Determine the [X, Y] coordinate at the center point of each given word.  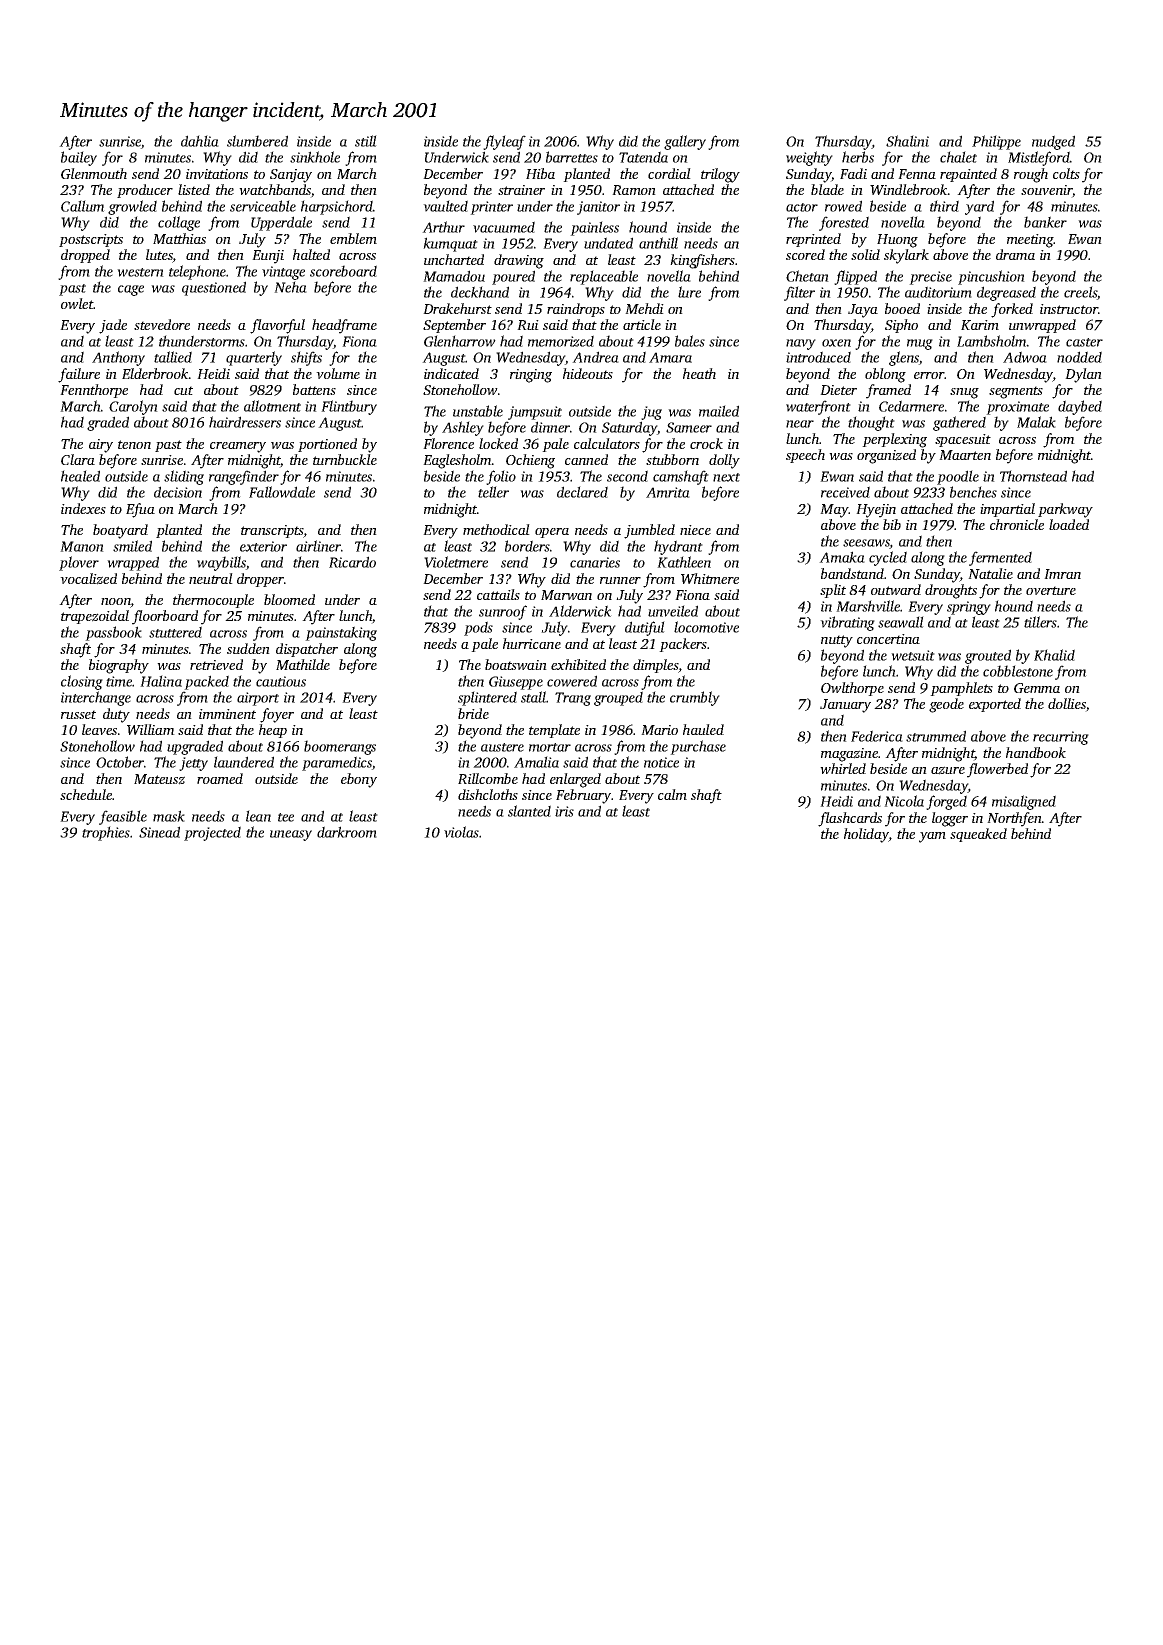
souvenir [1047, 191]
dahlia [200, 141]
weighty [809, 158]
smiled [132, 546]
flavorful [277, 326]
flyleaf [504, 142]
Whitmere [710, 578]
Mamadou [454, 276]
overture [1051, 590]
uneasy [291, 835]
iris [564, 811]
